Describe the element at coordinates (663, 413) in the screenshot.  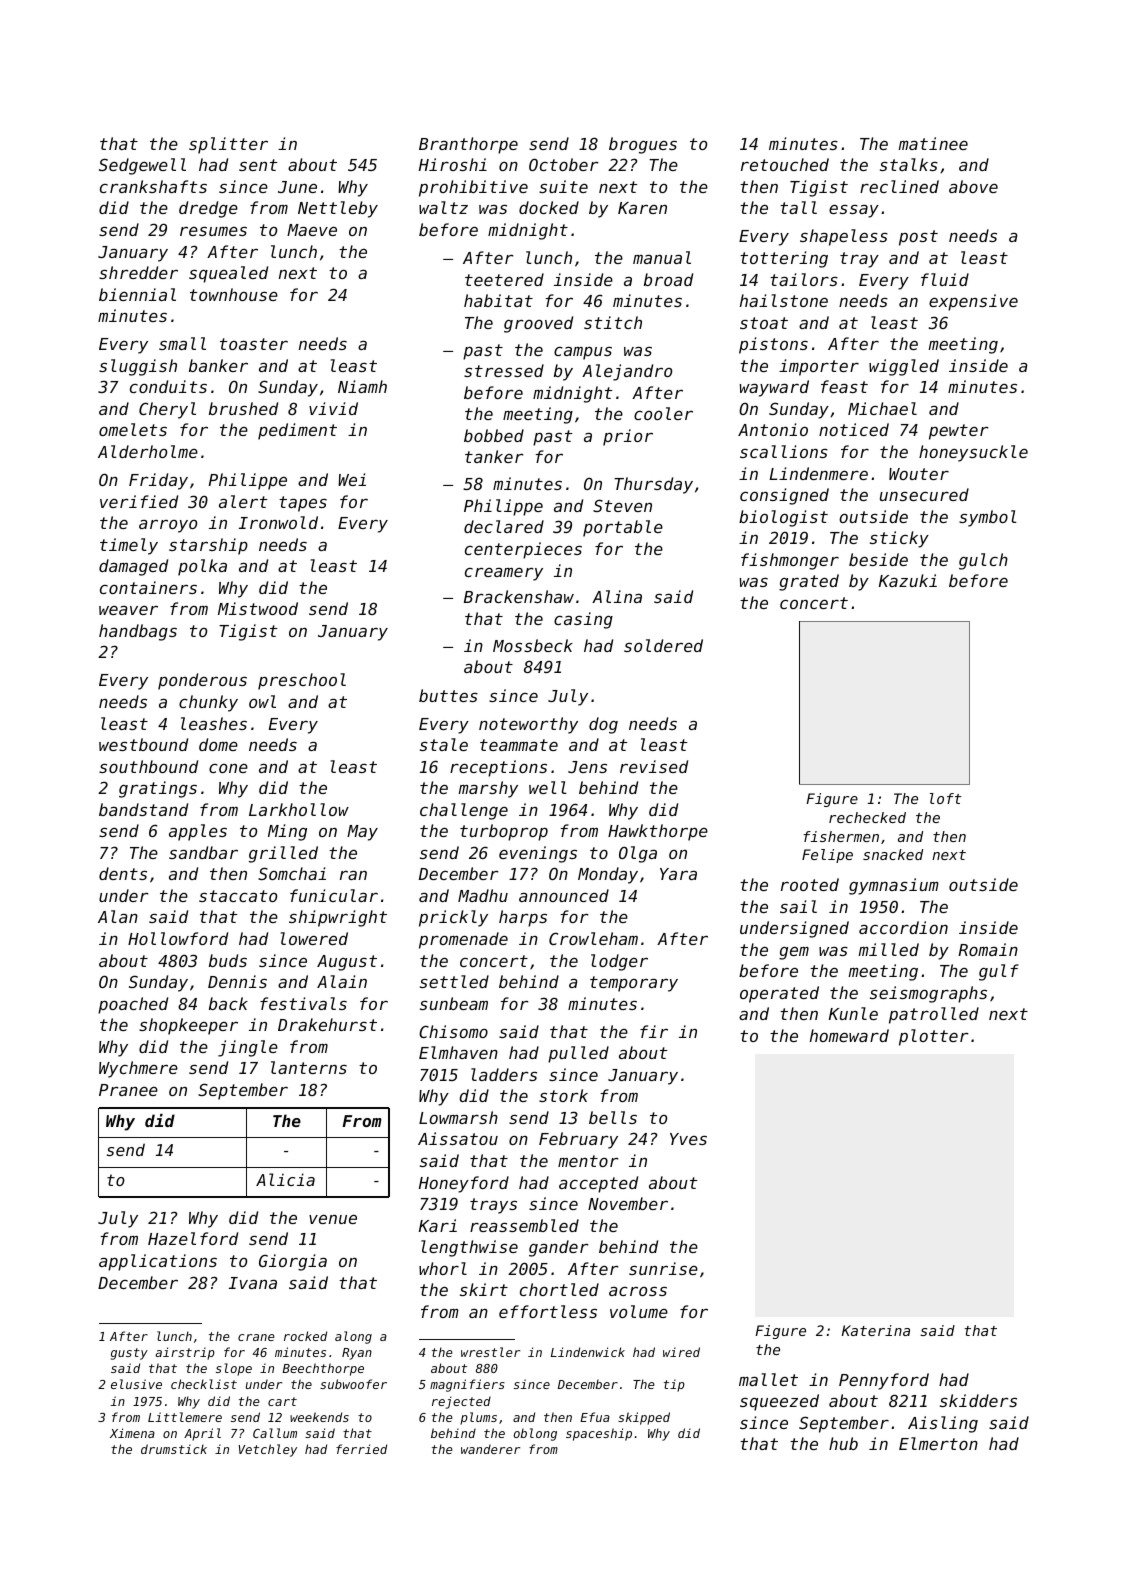
I see `cooler` at that location.
